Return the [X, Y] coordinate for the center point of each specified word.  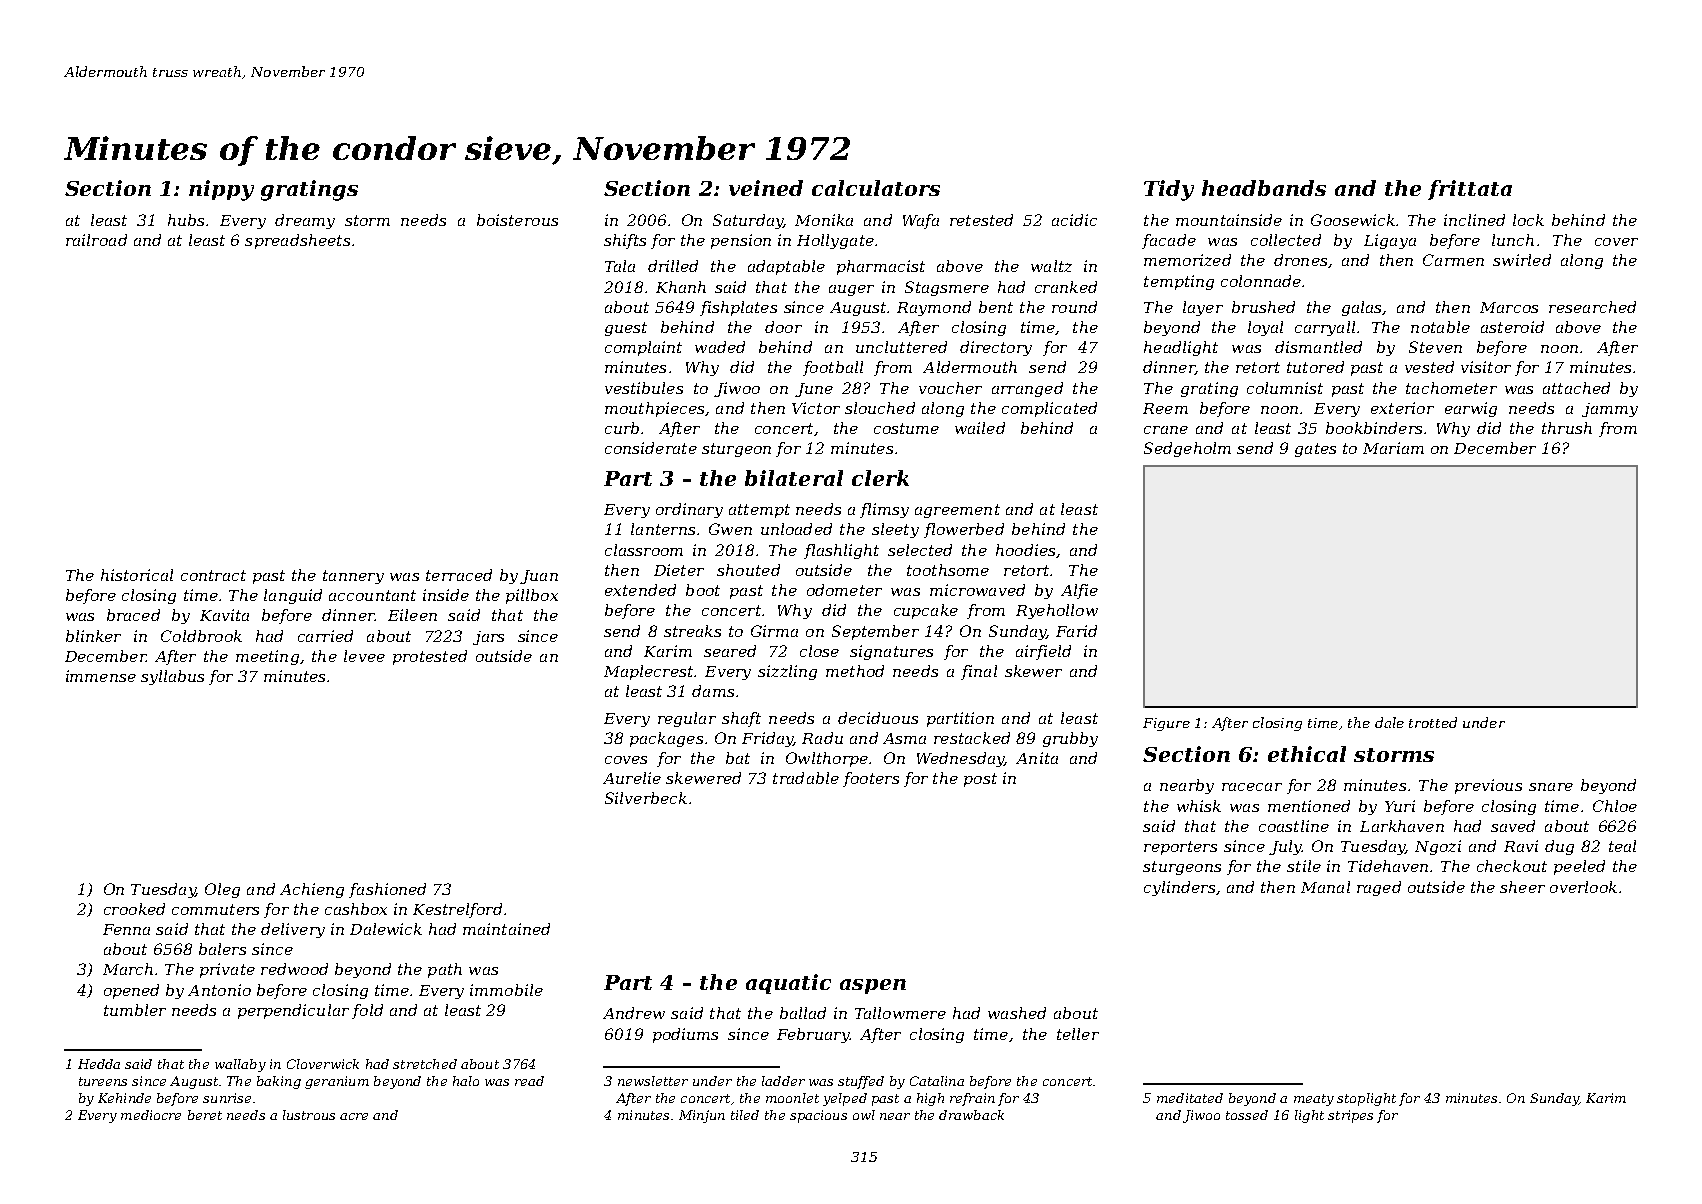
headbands [1264, 188]
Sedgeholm [1187, 449]
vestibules [644, 388]
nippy [221, 190]
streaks [692, 631]
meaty [1314, 1100]
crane [1166, 430]
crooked [134, 909]
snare [1551, 787]
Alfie [1079, 591]
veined [766, 188]
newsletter [653, 1081]
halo [466, 1081]
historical [137, 575]
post [980, 780]
